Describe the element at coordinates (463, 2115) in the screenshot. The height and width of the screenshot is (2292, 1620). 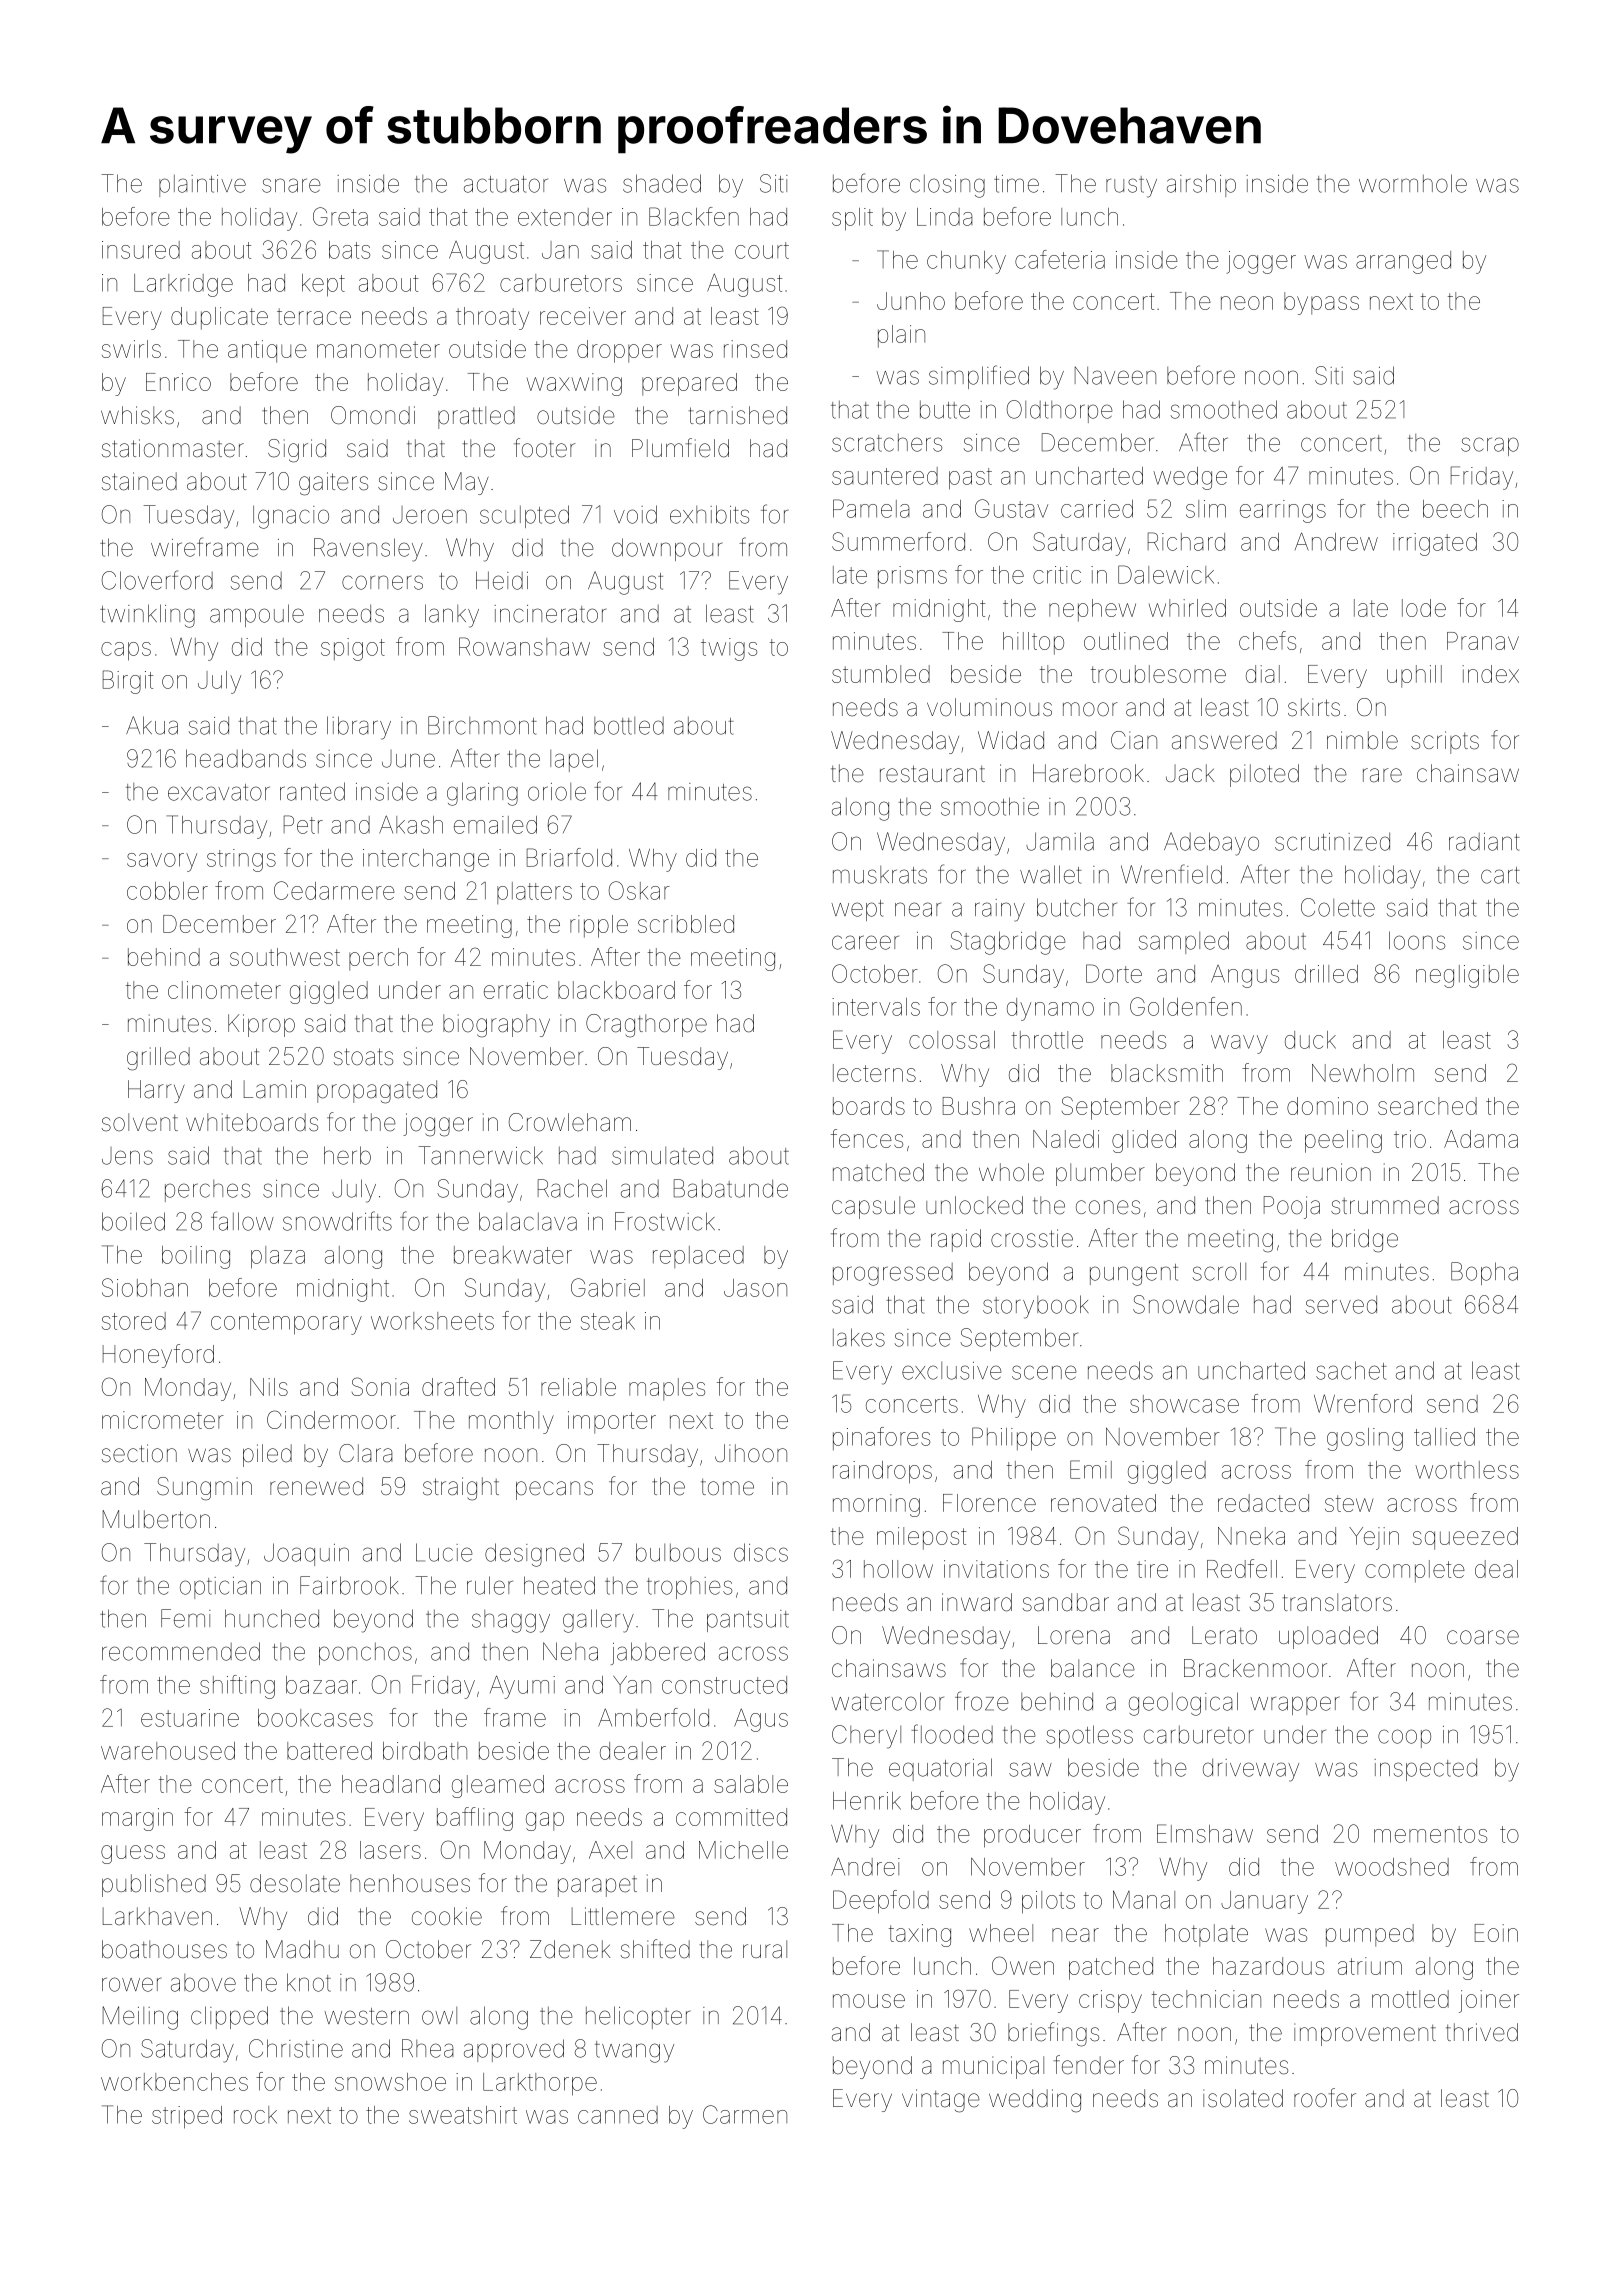
I see `sweatshirt` at that location.
